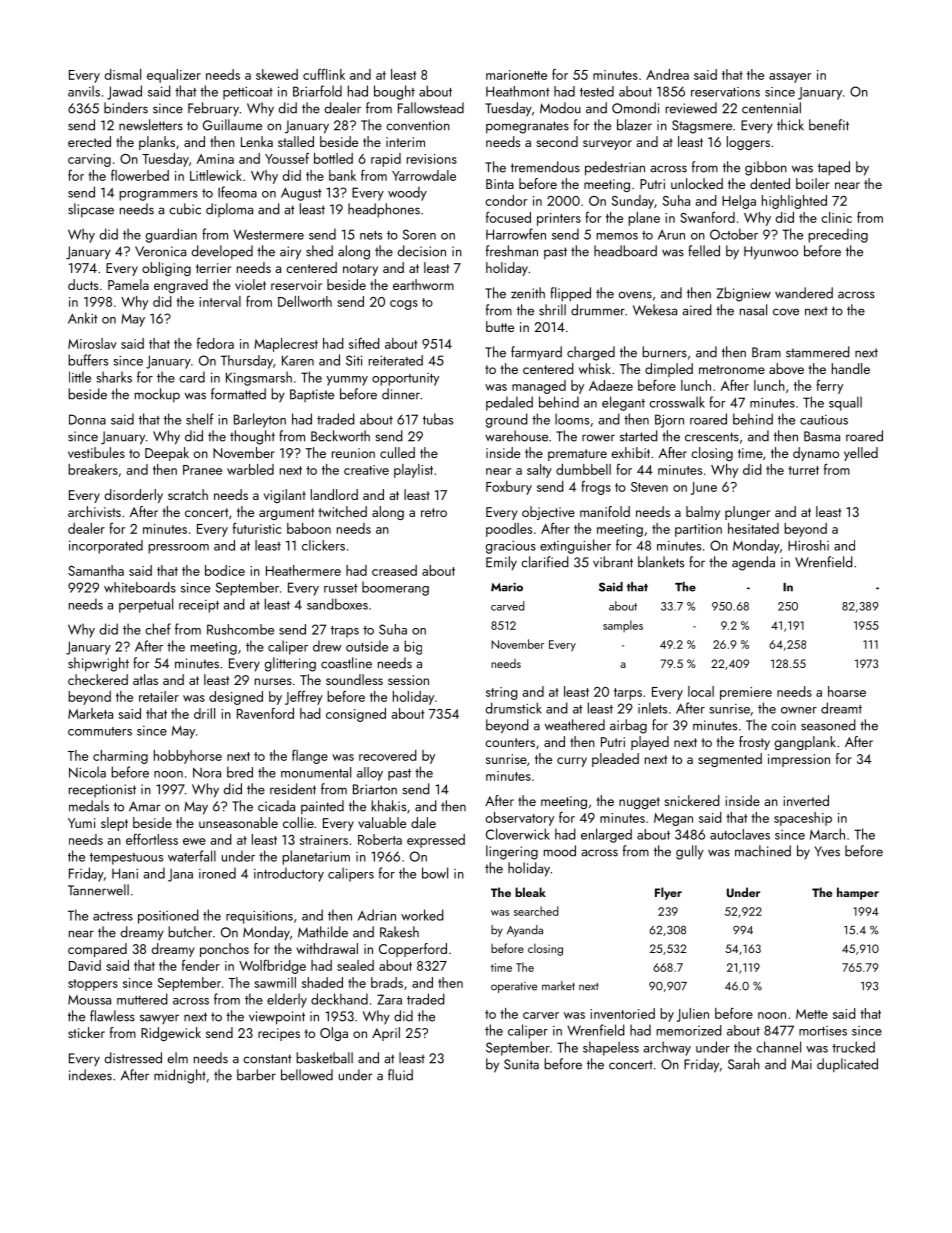 The height and width of the screenshot is (1233, 952). What do you see at coordinates (548, 513) in the screenshot?
I see `objective` at bounding box center [548, 513].
